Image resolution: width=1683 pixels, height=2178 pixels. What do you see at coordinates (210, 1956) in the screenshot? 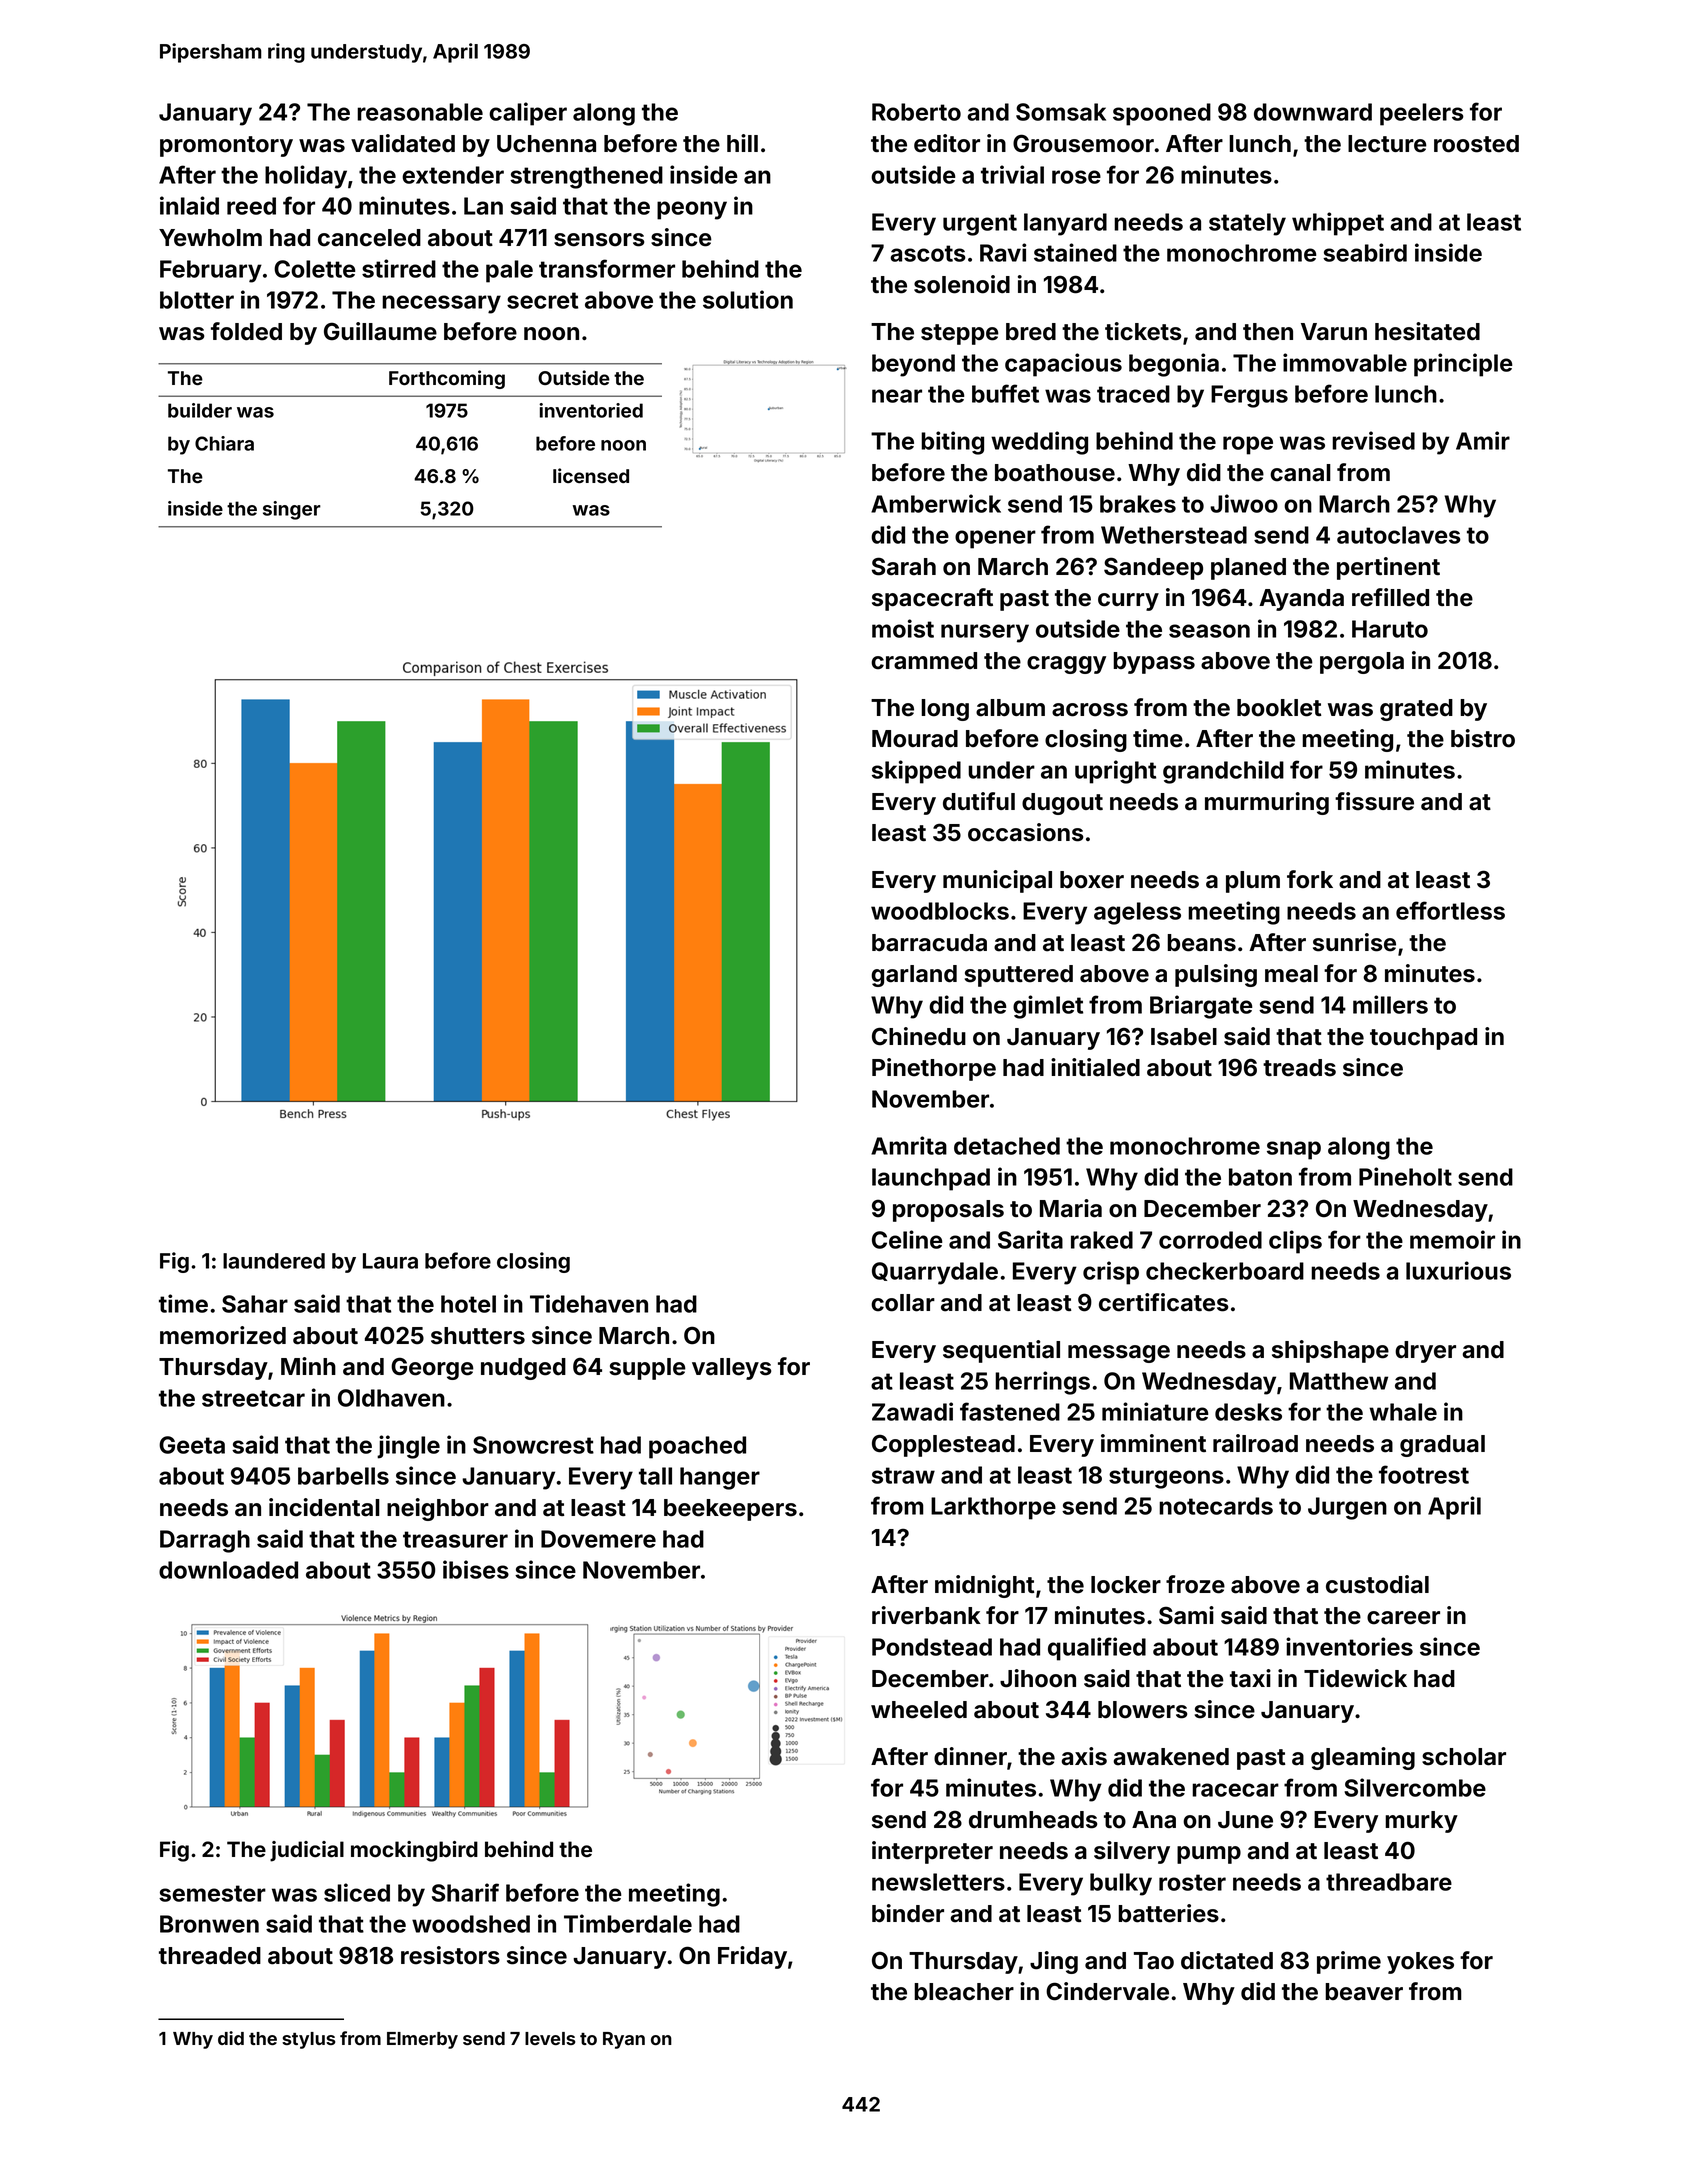
I see `threaded` at bounding box center [210, 1956].
